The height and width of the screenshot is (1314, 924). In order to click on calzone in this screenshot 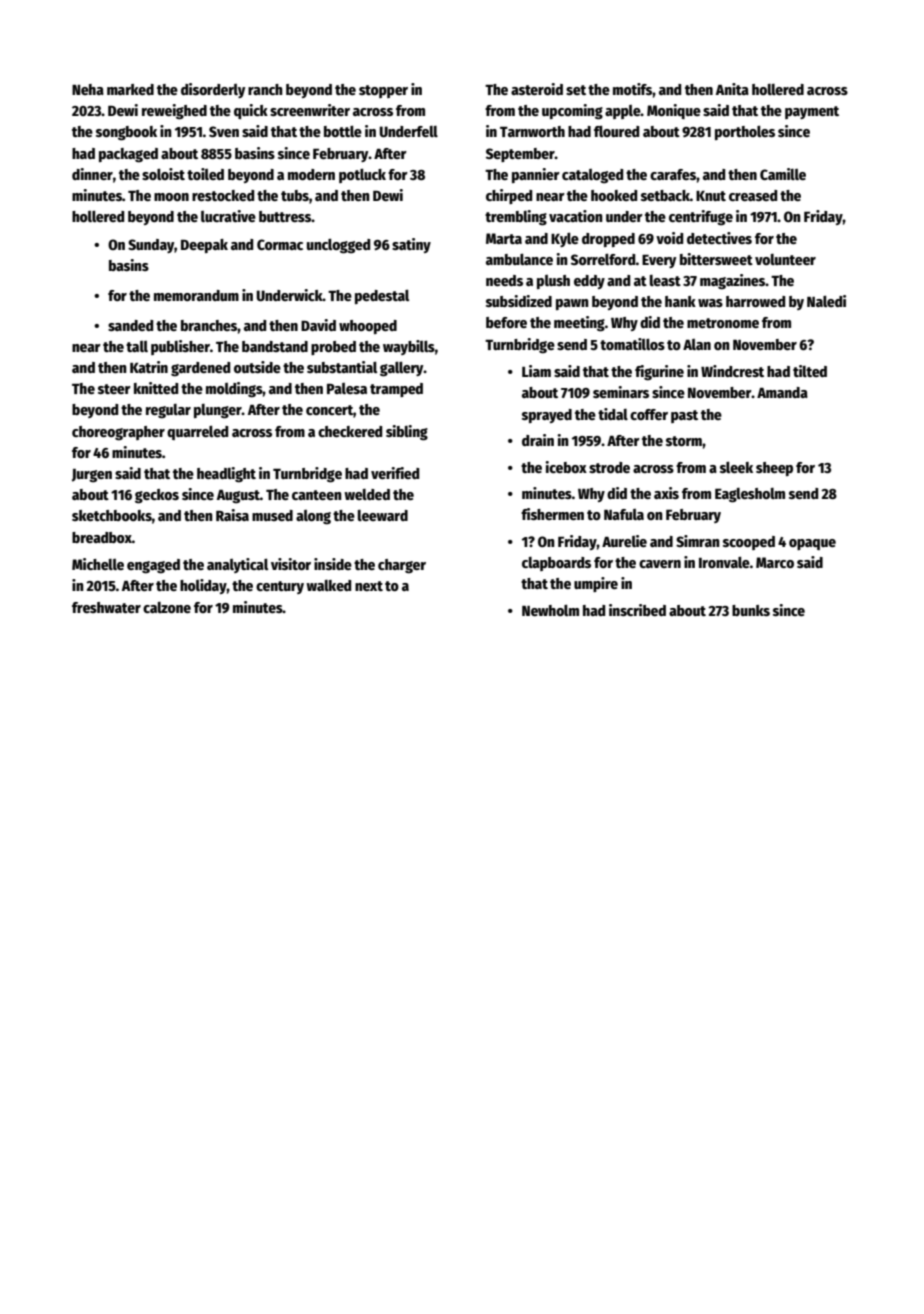, I will do `click(167, 607)`.
